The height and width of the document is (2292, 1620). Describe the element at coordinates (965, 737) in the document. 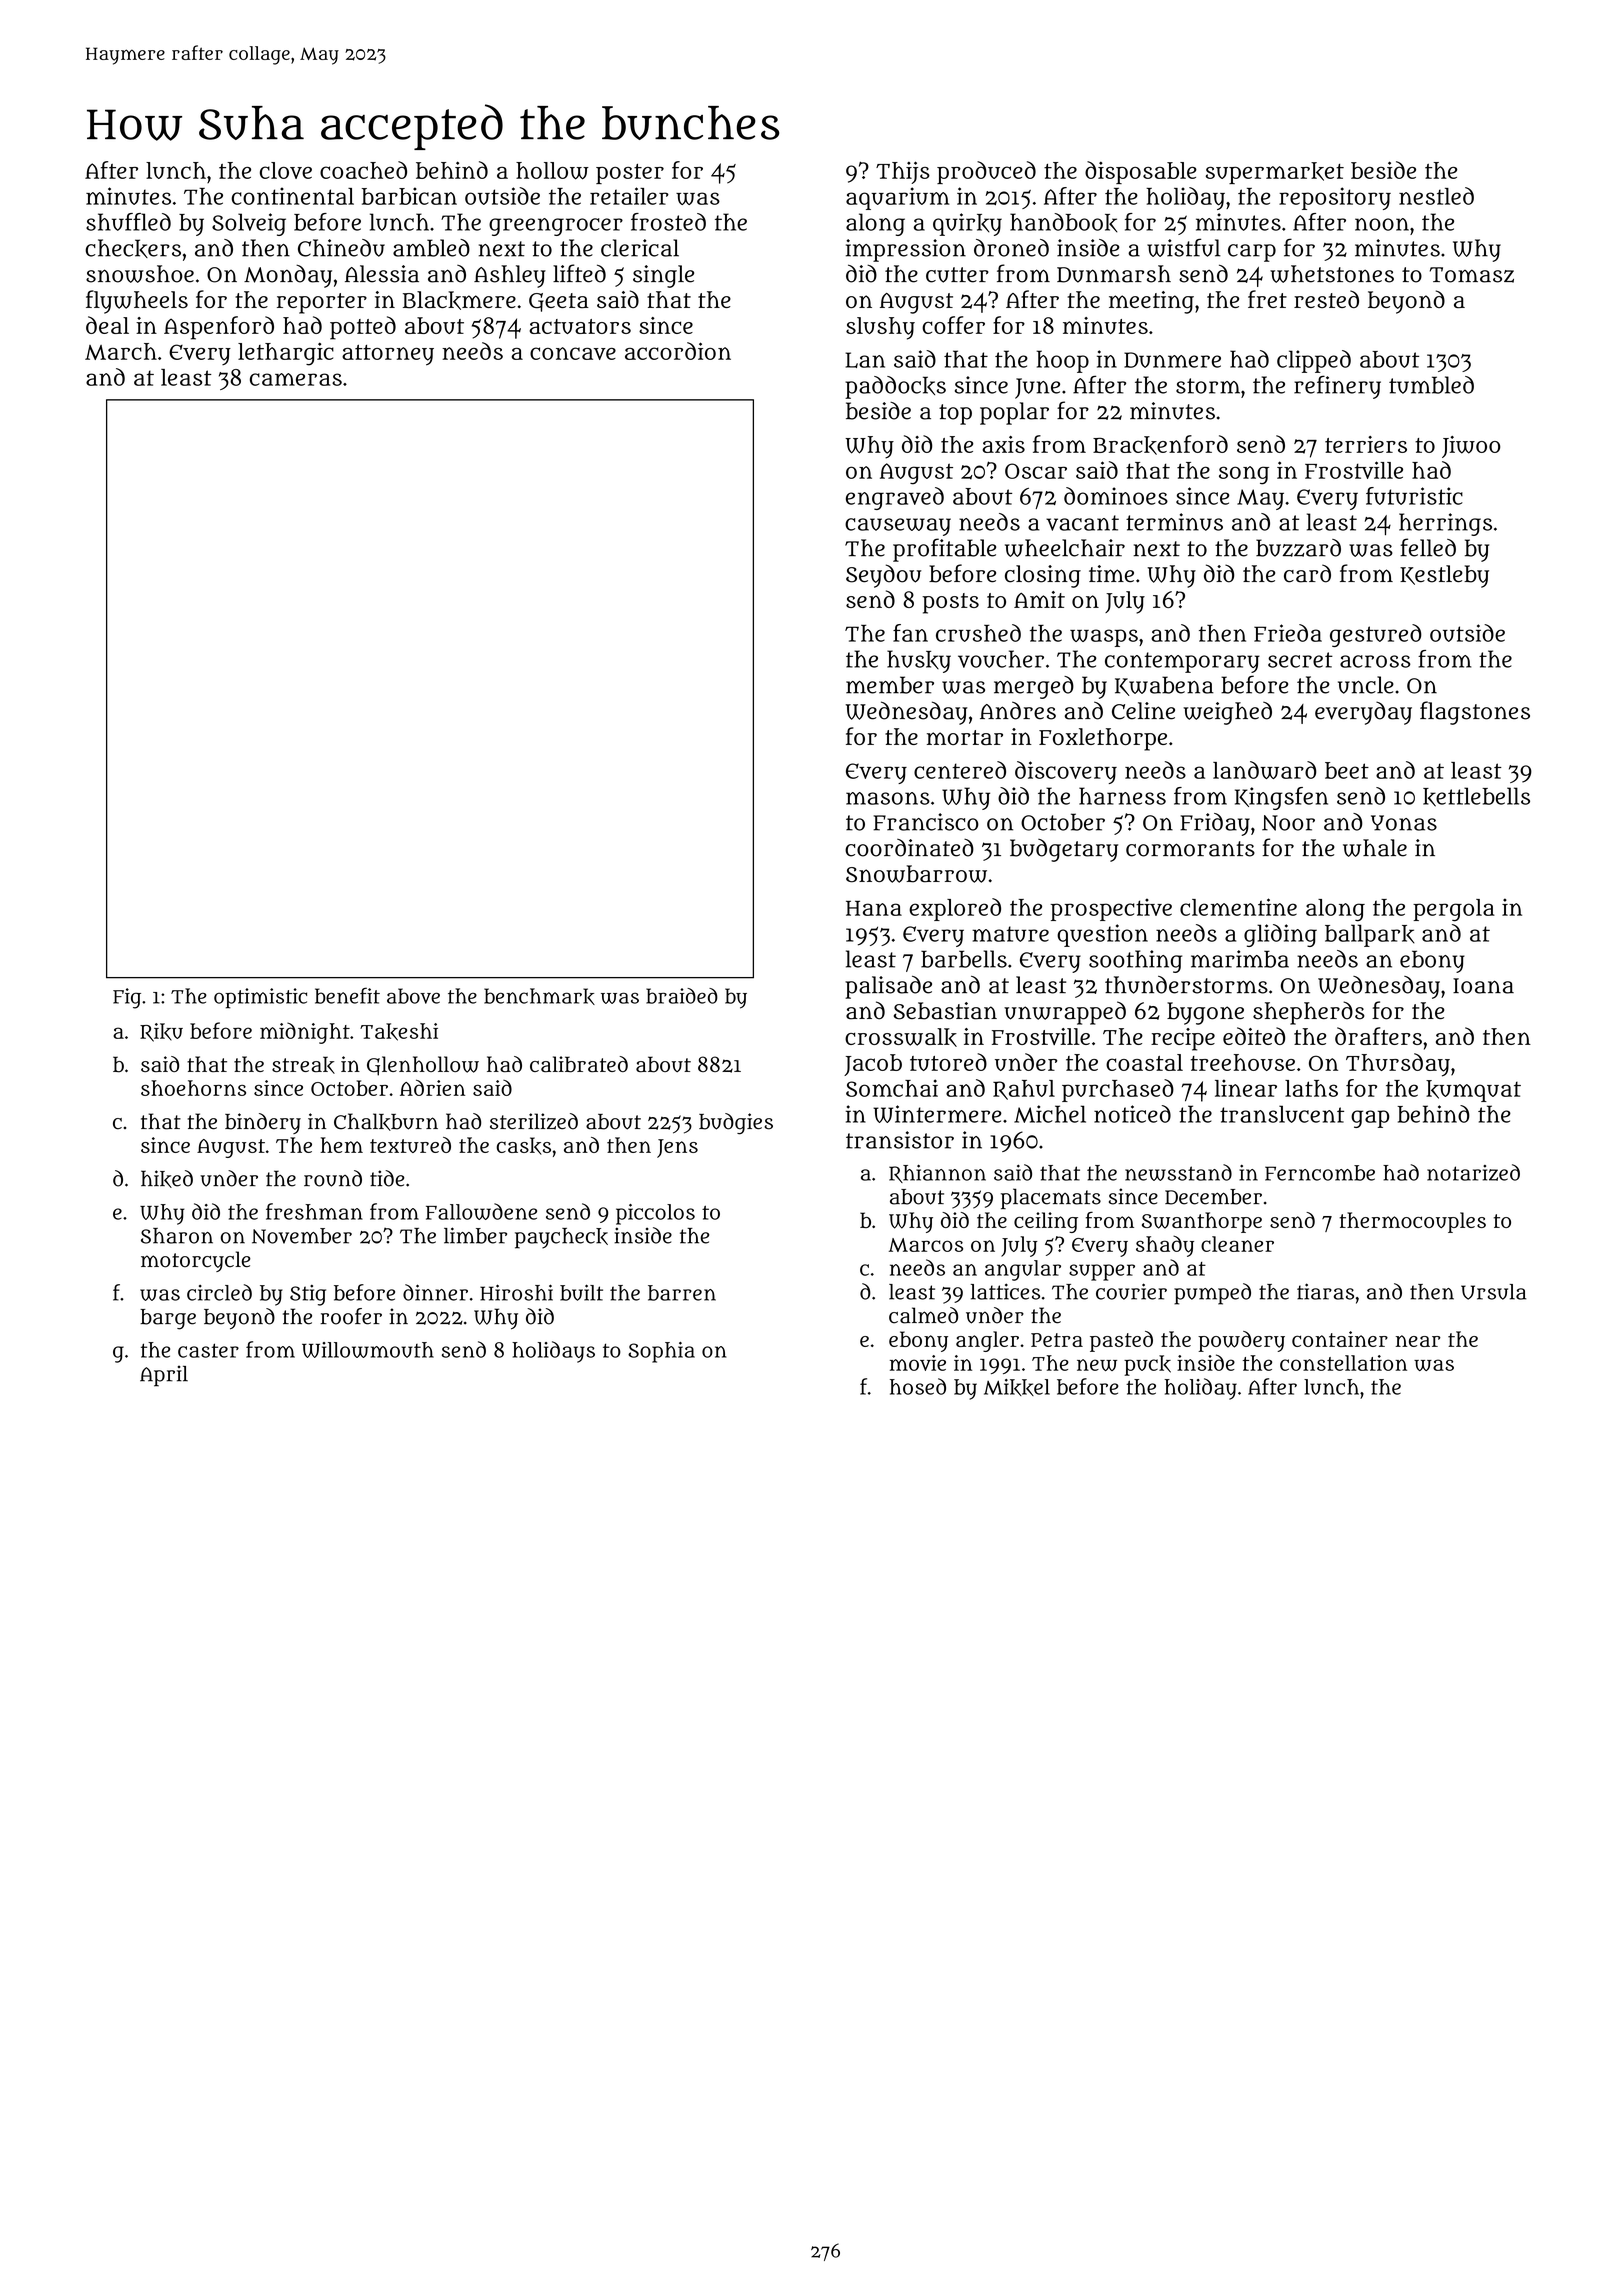

I see `mortar` at that location.
